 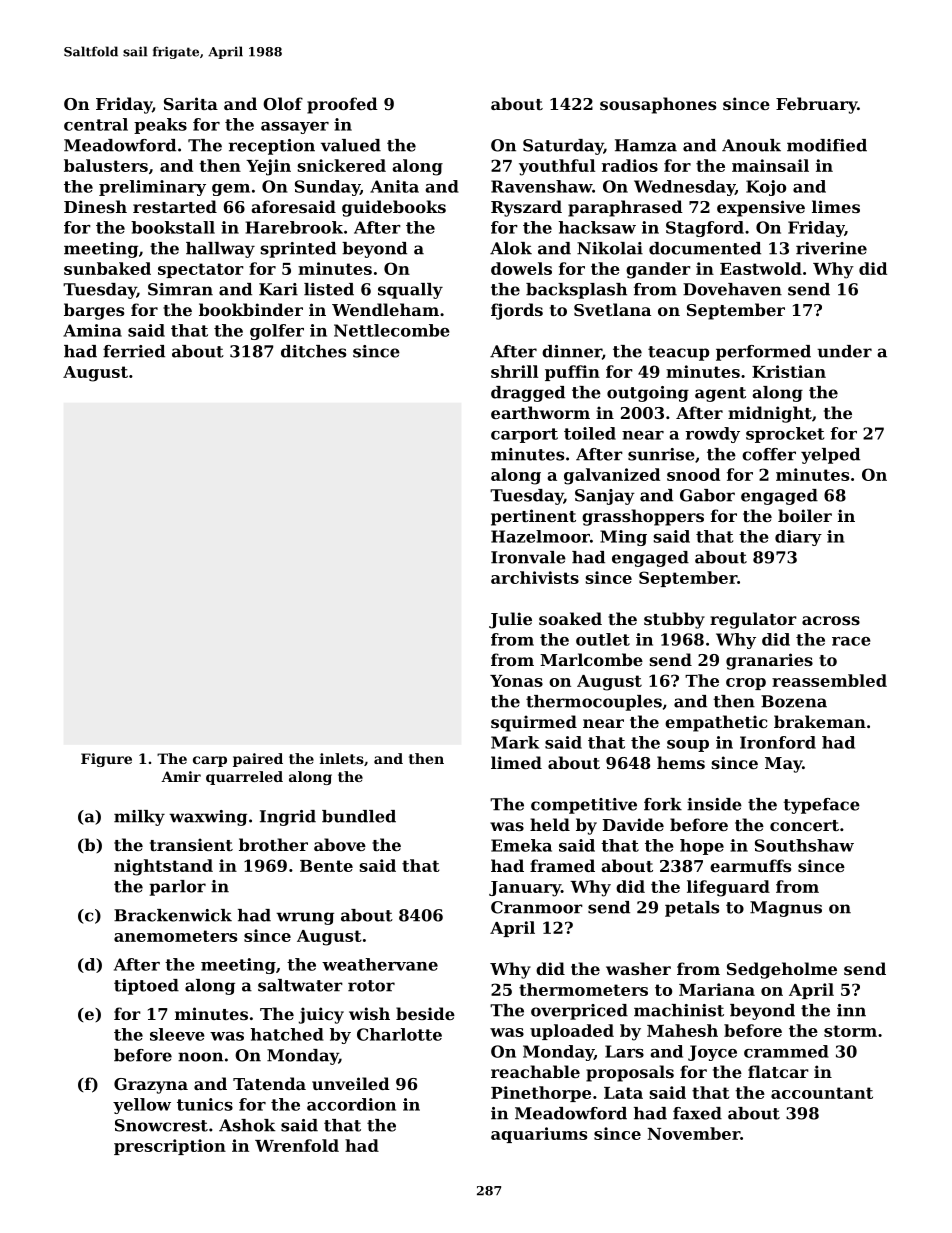 What do you see at coordinates (321, 1015) in the page?
I see `juicy` at bounding box center [321, 1015].
